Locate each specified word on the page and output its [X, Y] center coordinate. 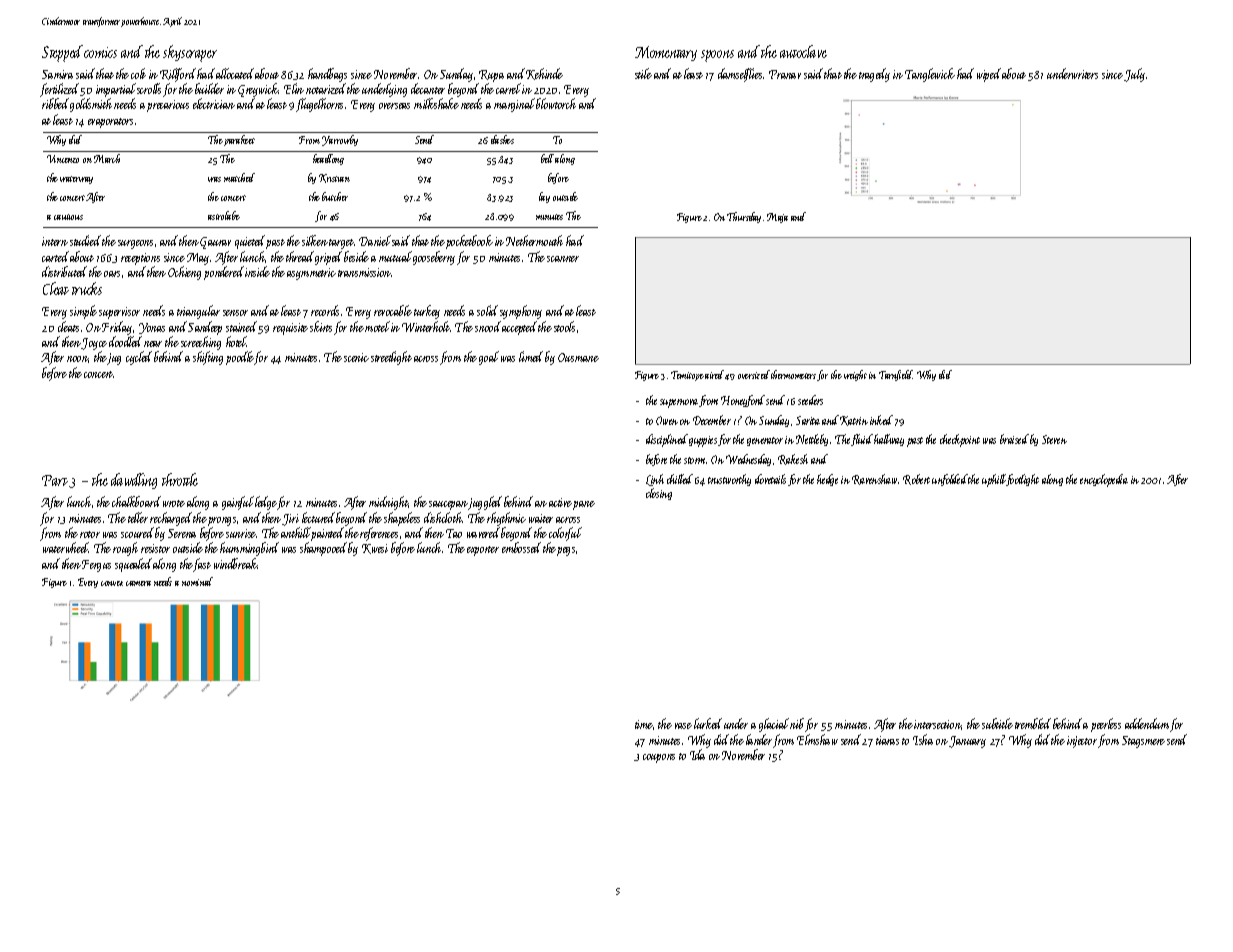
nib [797, 723]
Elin [294, 88]
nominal [197, 581]
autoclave [803, 51]
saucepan [448, 505]
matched [239, 177]
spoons [717, 56]
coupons [659, 758]
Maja [777, 218]
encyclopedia [1104, 480]
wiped [989, 75]
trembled [1033, 723]
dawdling [134, 481]
